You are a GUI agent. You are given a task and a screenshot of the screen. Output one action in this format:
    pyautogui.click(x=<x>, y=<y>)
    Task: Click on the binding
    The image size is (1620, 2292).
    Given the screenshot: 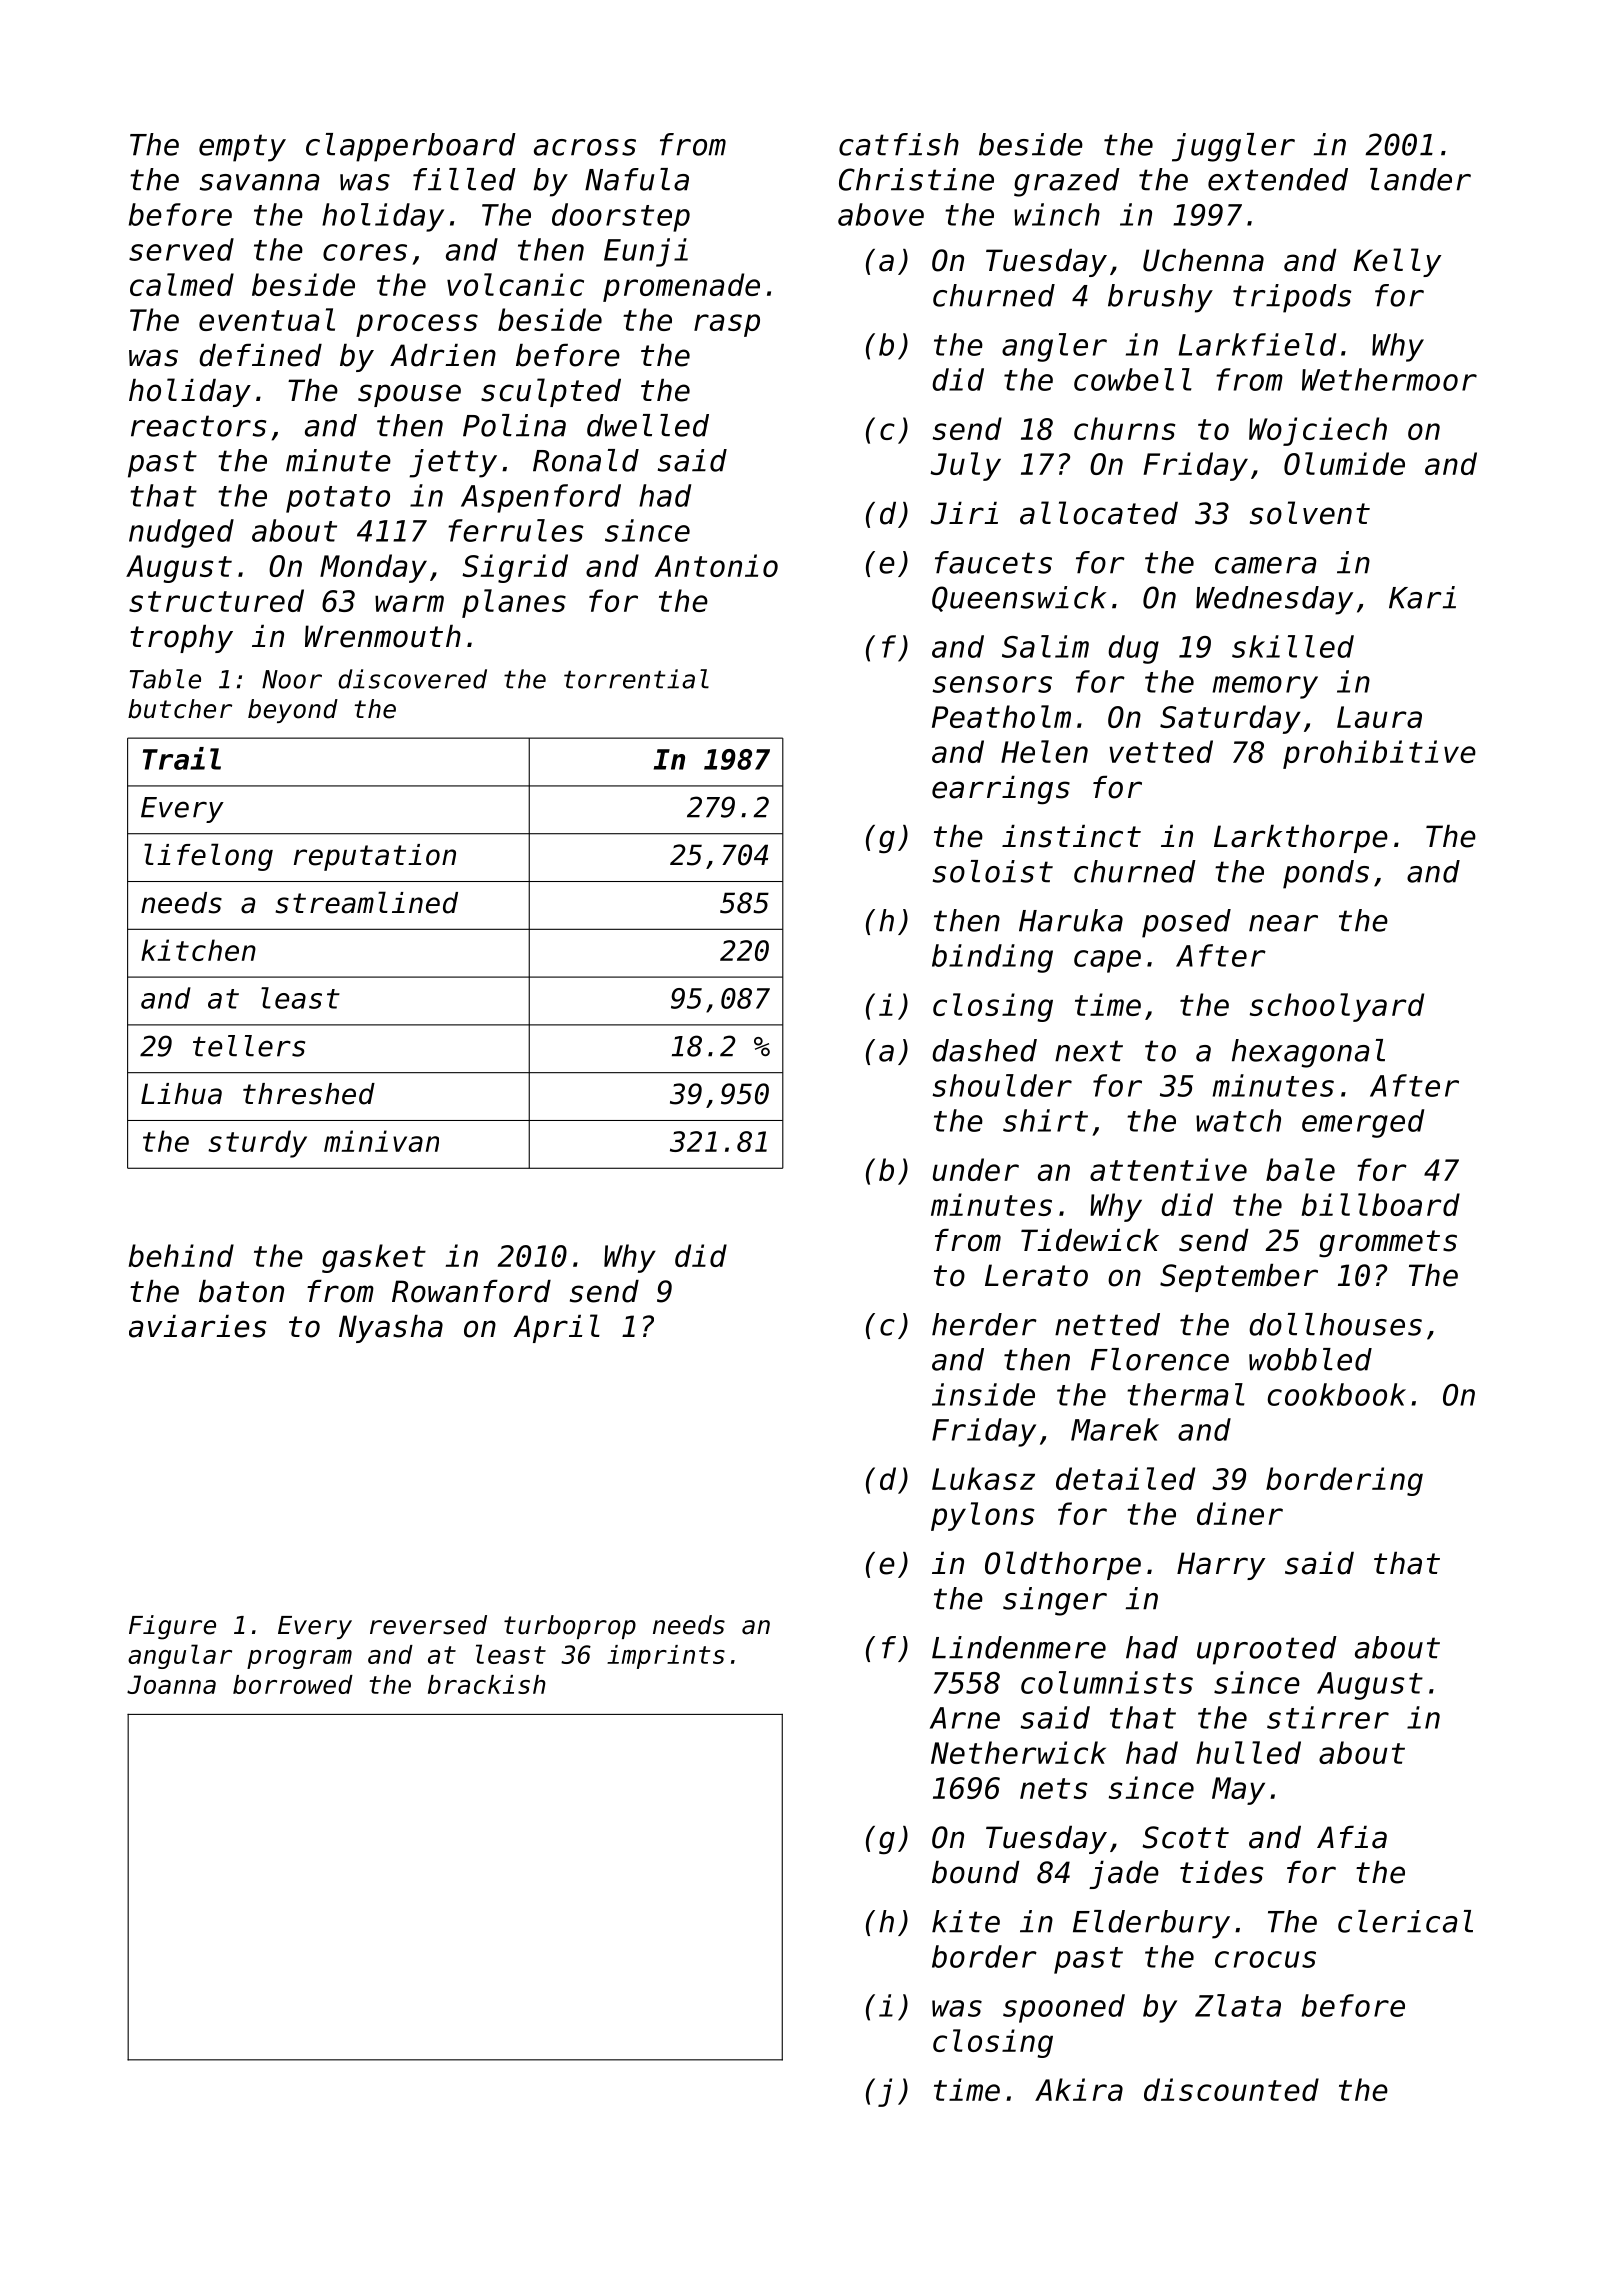 What is the action you would take?
    pyautogui.click(x=992, y=958)
